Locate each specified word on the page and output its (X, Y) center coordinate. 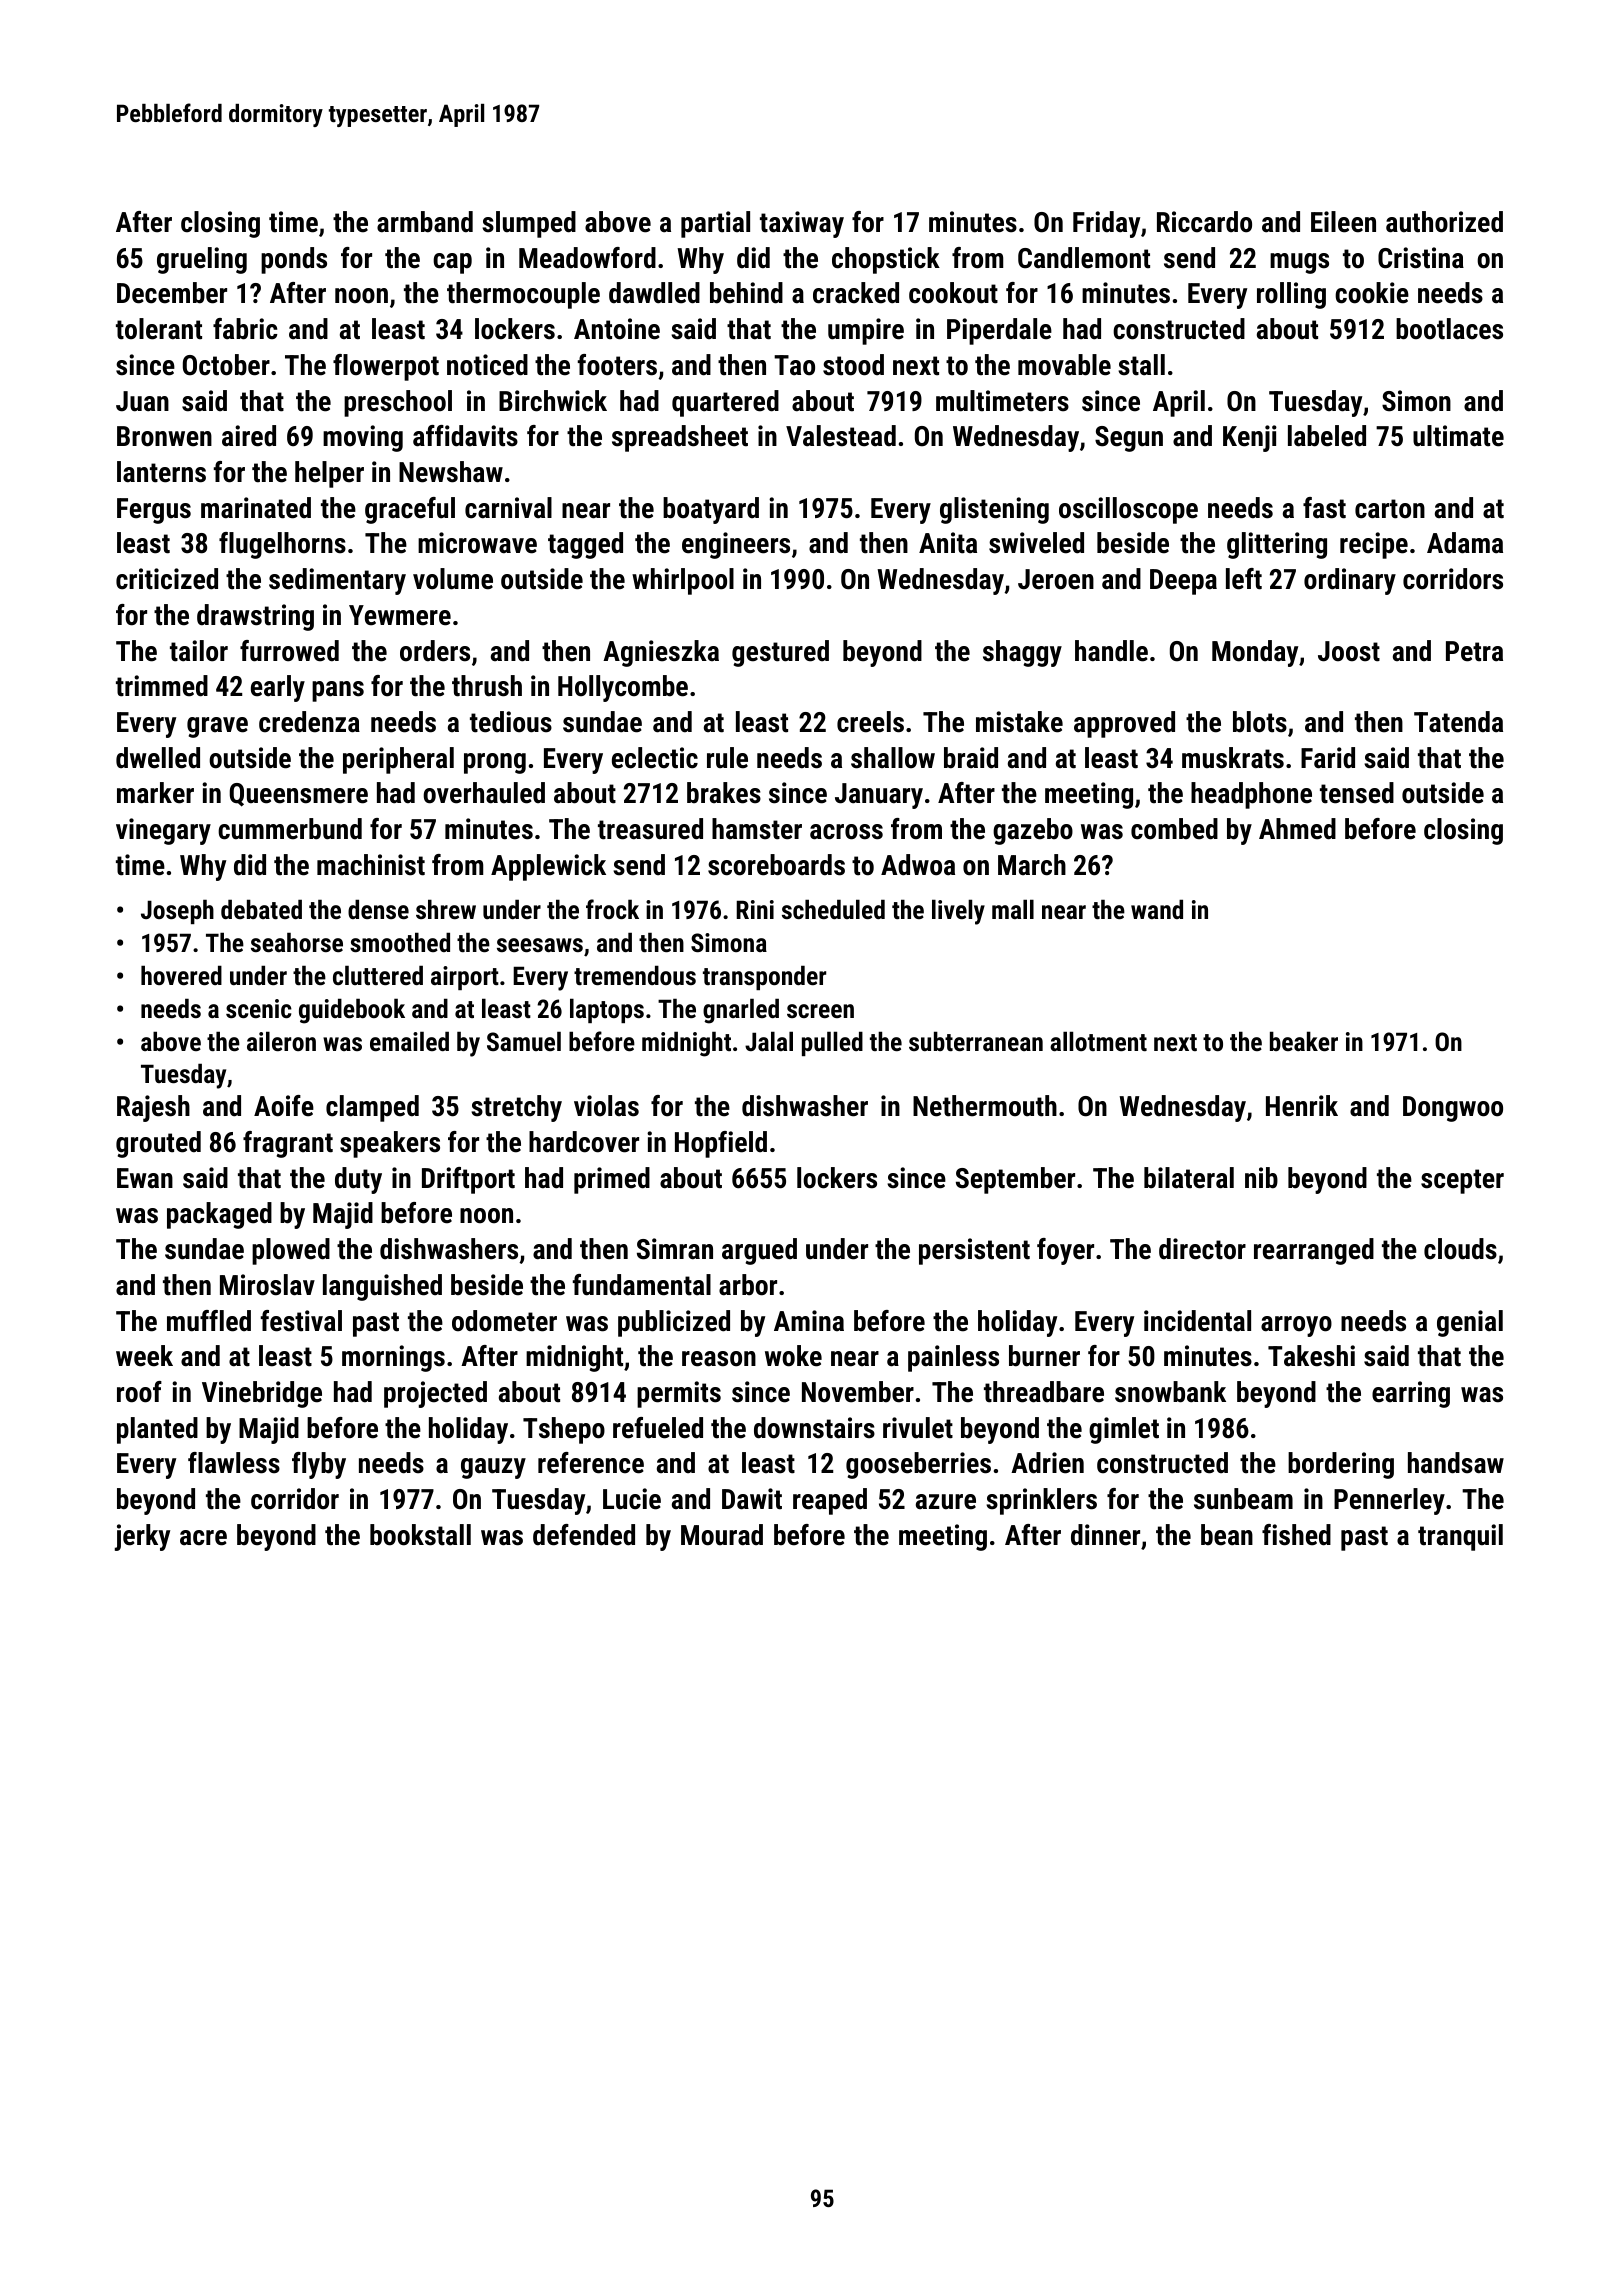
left (1244, 579)
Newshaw (451, 472)
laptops (607, 1010)
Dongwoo (1453, 1109)
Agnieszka (661, 653)
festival (301, 1321)
